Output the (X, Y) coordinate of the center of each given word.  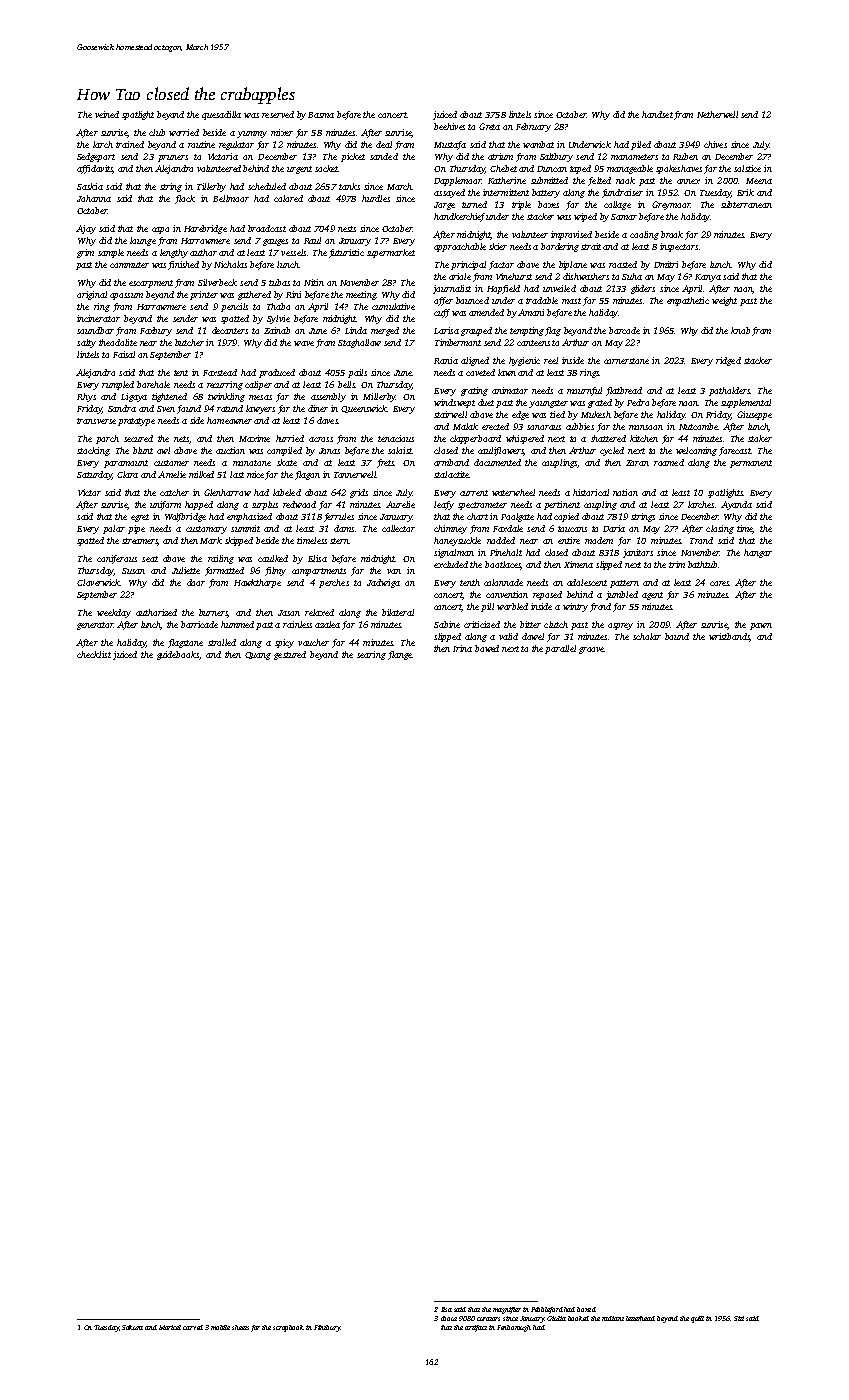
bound (677, 636)
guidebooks (178, 655)
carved (193, 1327)
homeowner (229, 420)
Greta (489, 126)
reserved (278, 114)
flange (400, 655)
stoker (760, 438)
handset (657, 114)
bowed (487, 648)
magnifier (507, 1310)
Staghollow (359, 343)
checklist (94, 654)
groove (591, 650)
